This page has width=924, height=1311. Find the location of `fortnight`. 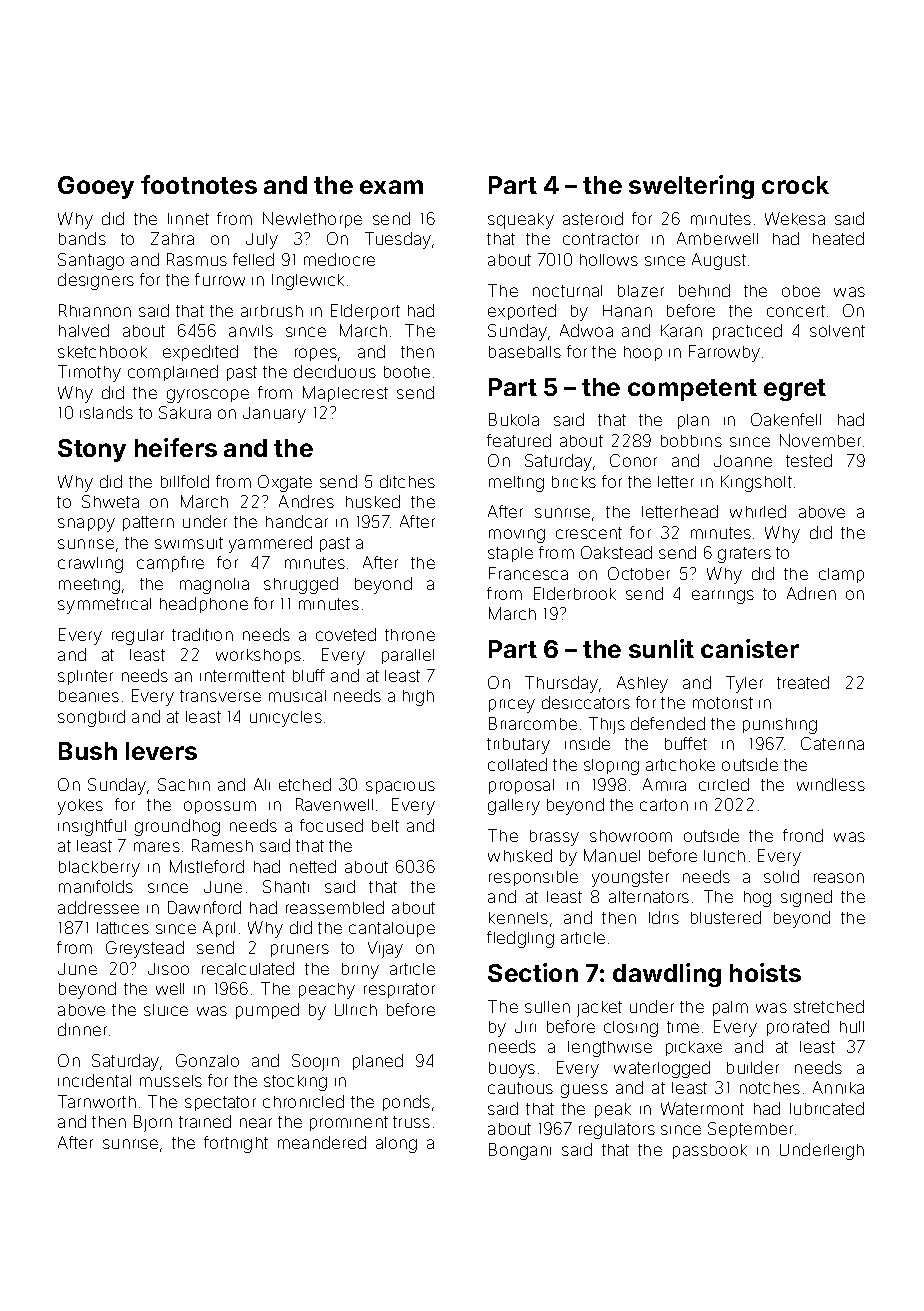

fortnight is located at coordinates (236, 1144).
